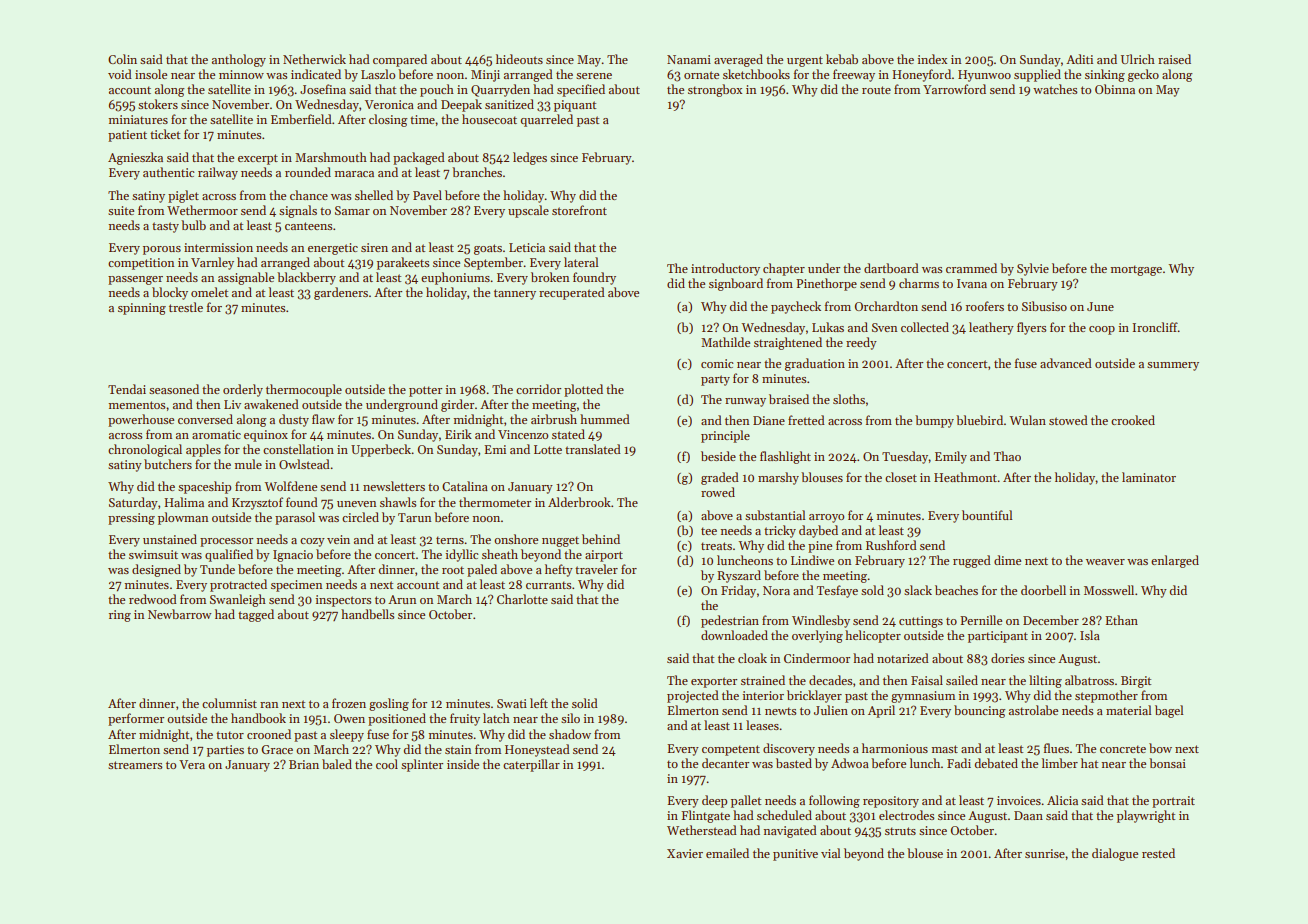  I want to click on recuperated, so click(572, 293).
